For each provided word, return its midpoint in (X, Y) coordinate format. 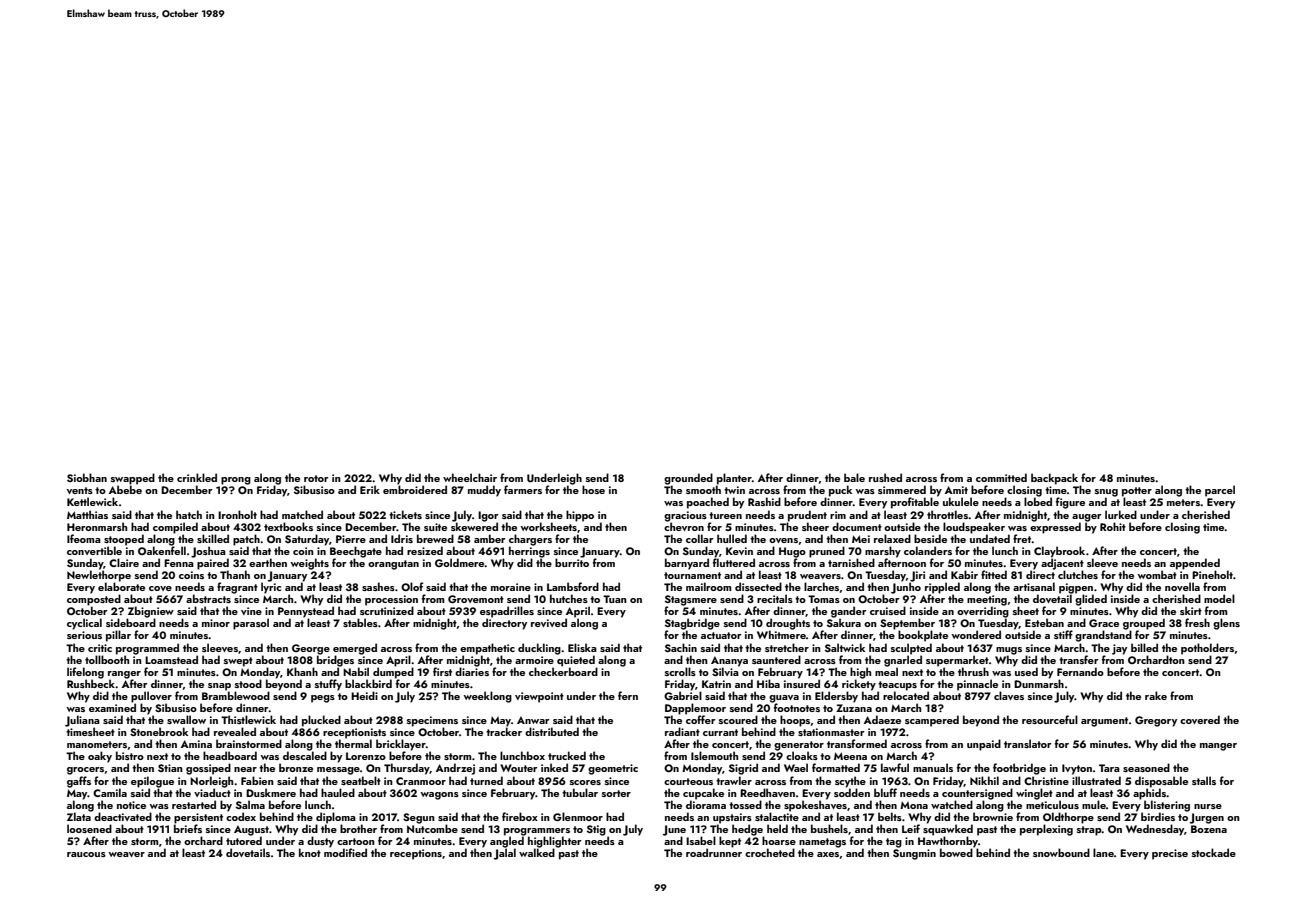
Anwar (533, 720)
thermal (353, 743)
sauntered (776, 659)
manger (1218, 747)
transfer (1079, 659)
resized (425, 550)
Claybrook (1059, 552)
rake (1156, 695)
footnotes (797, 707)
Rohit (1113, 526)
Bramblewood (236, 695)
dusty (320, 842)
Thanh (235, 574)
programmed (147, 649)
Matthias (87, 514)
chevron (684, 526)
